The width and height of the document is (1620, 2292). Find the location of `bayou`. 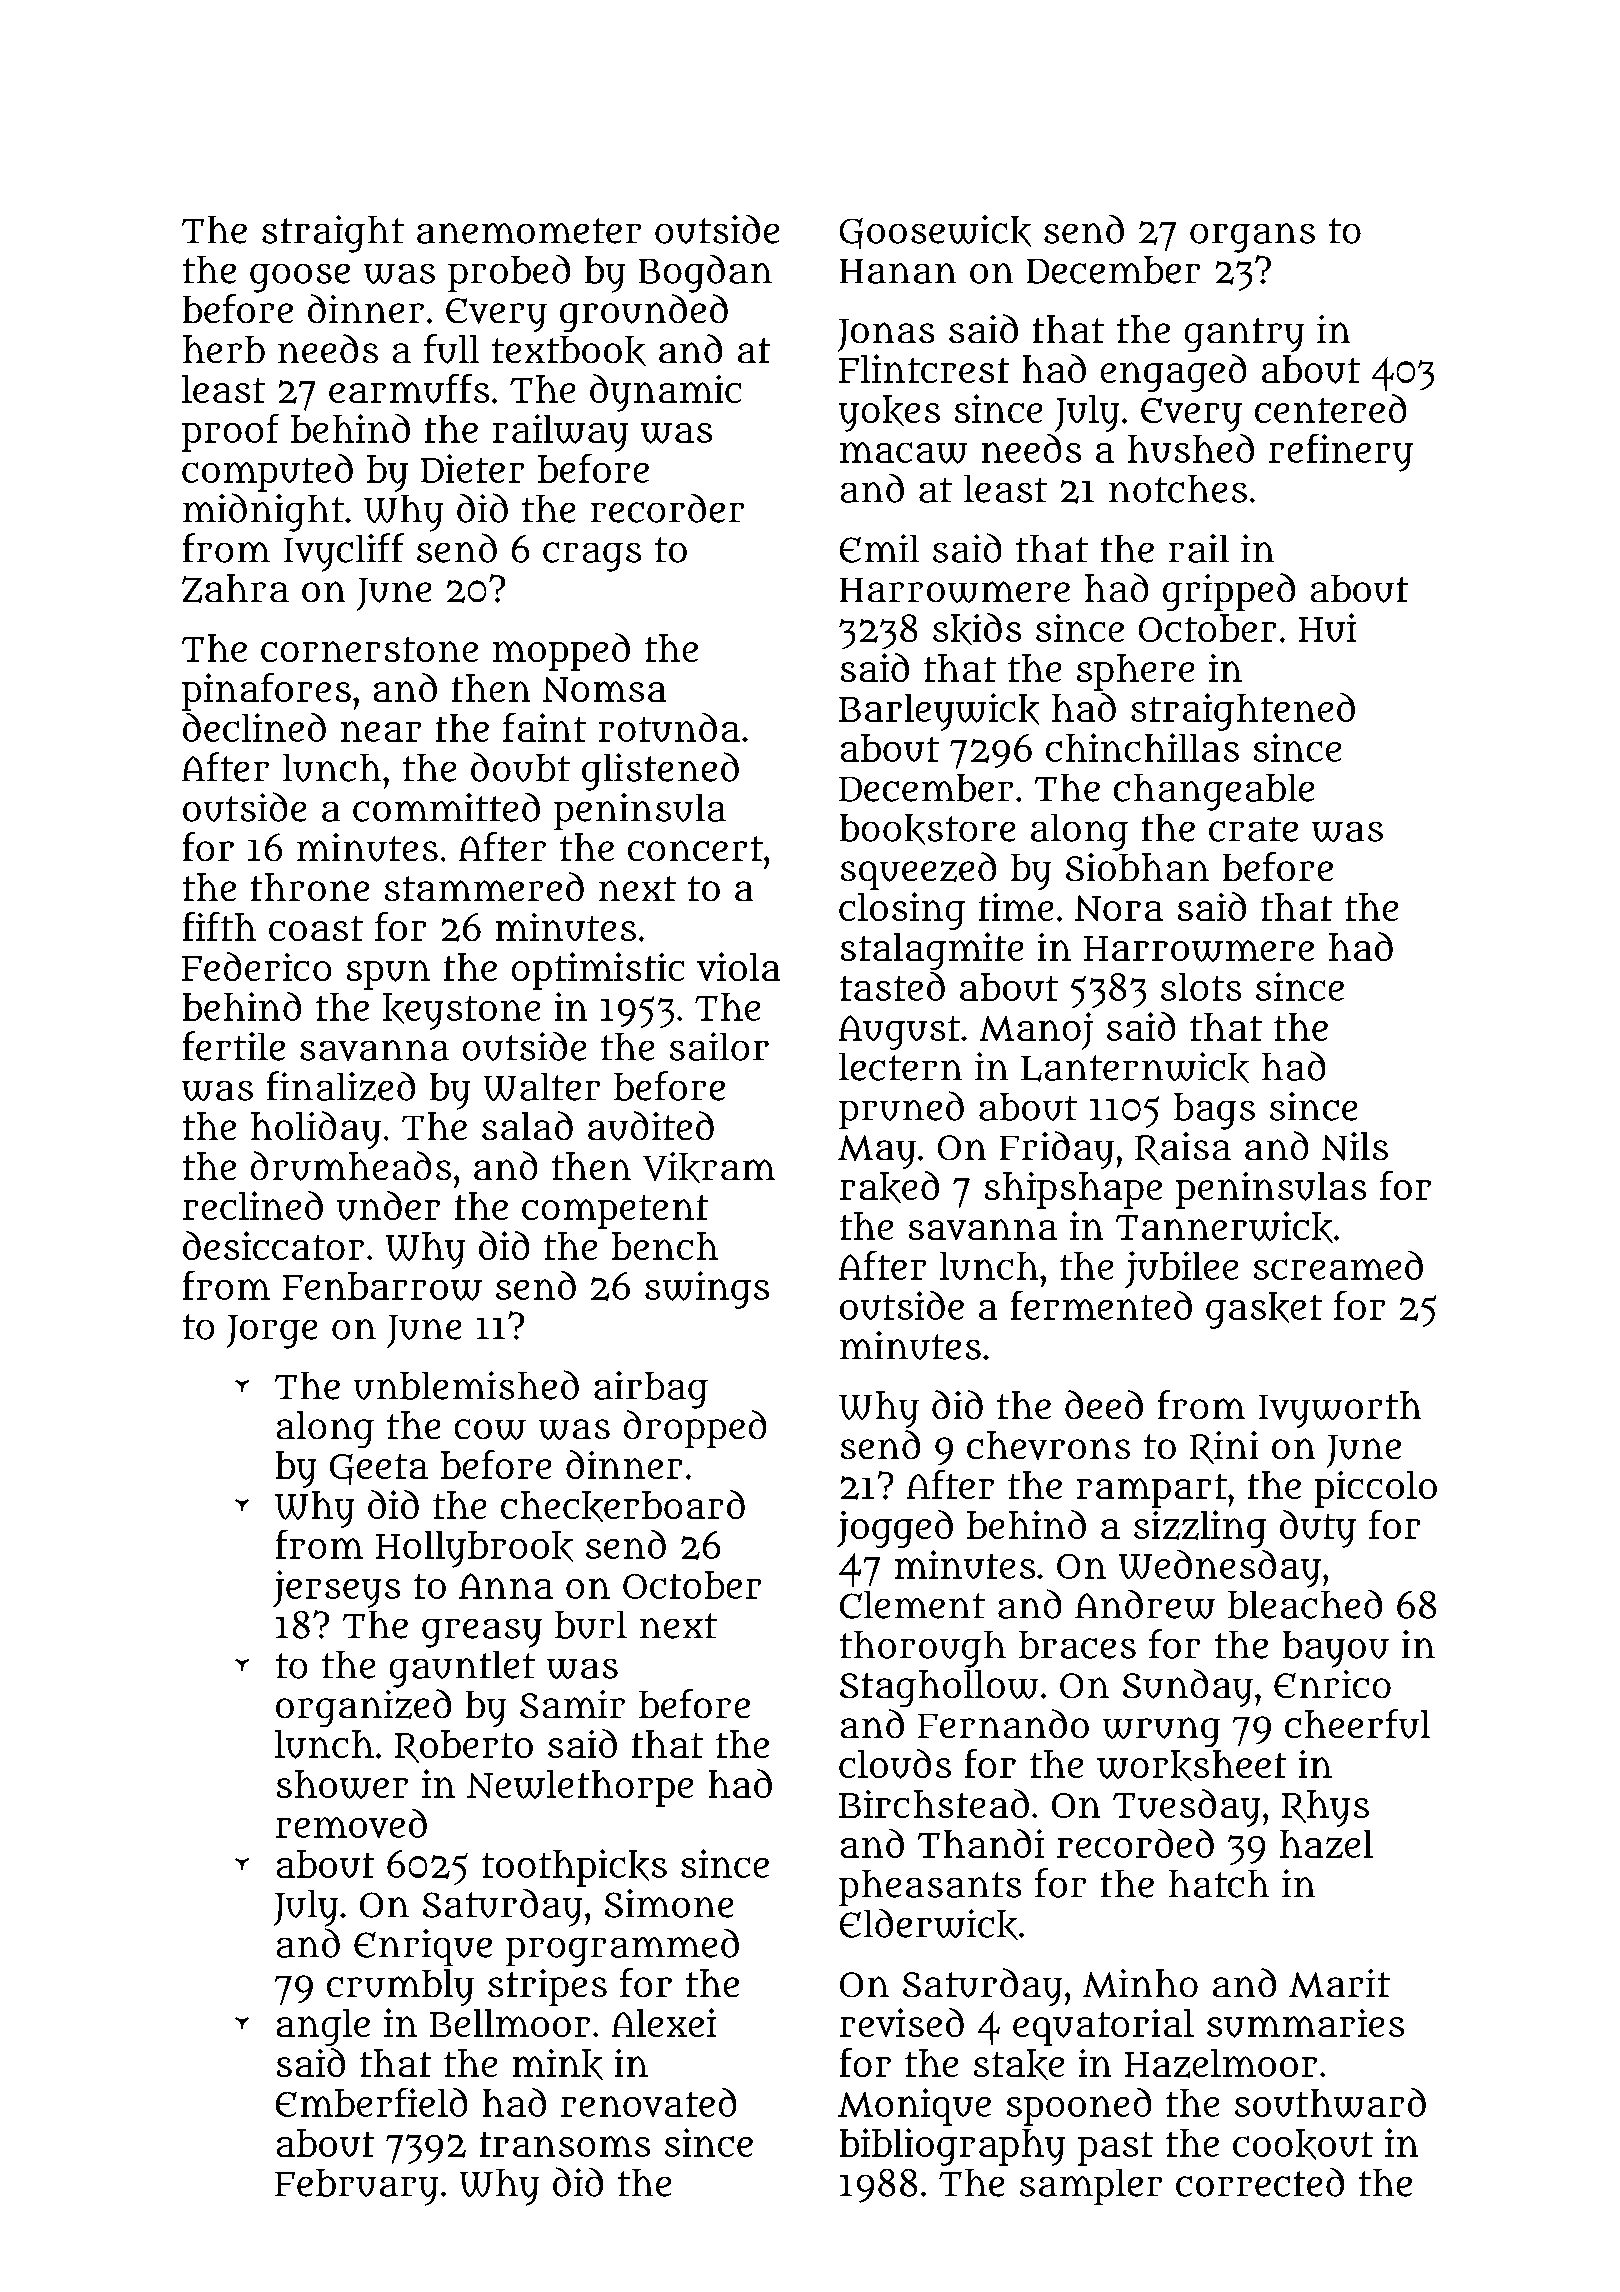

bayou is located at coordinates (1336, 1649).
